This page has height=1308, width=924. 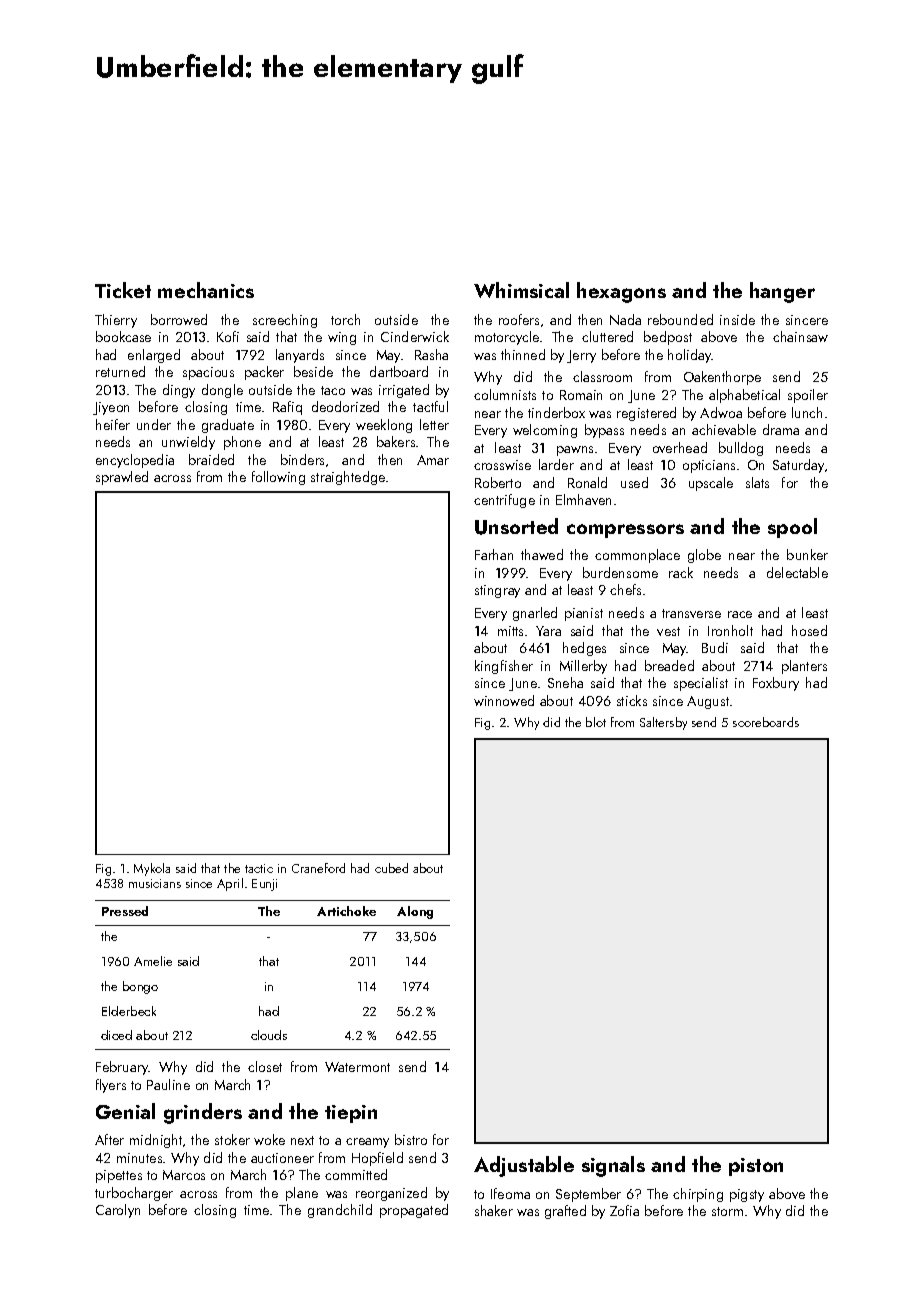 I want to click on cubed, so click(x=391, y=868).
